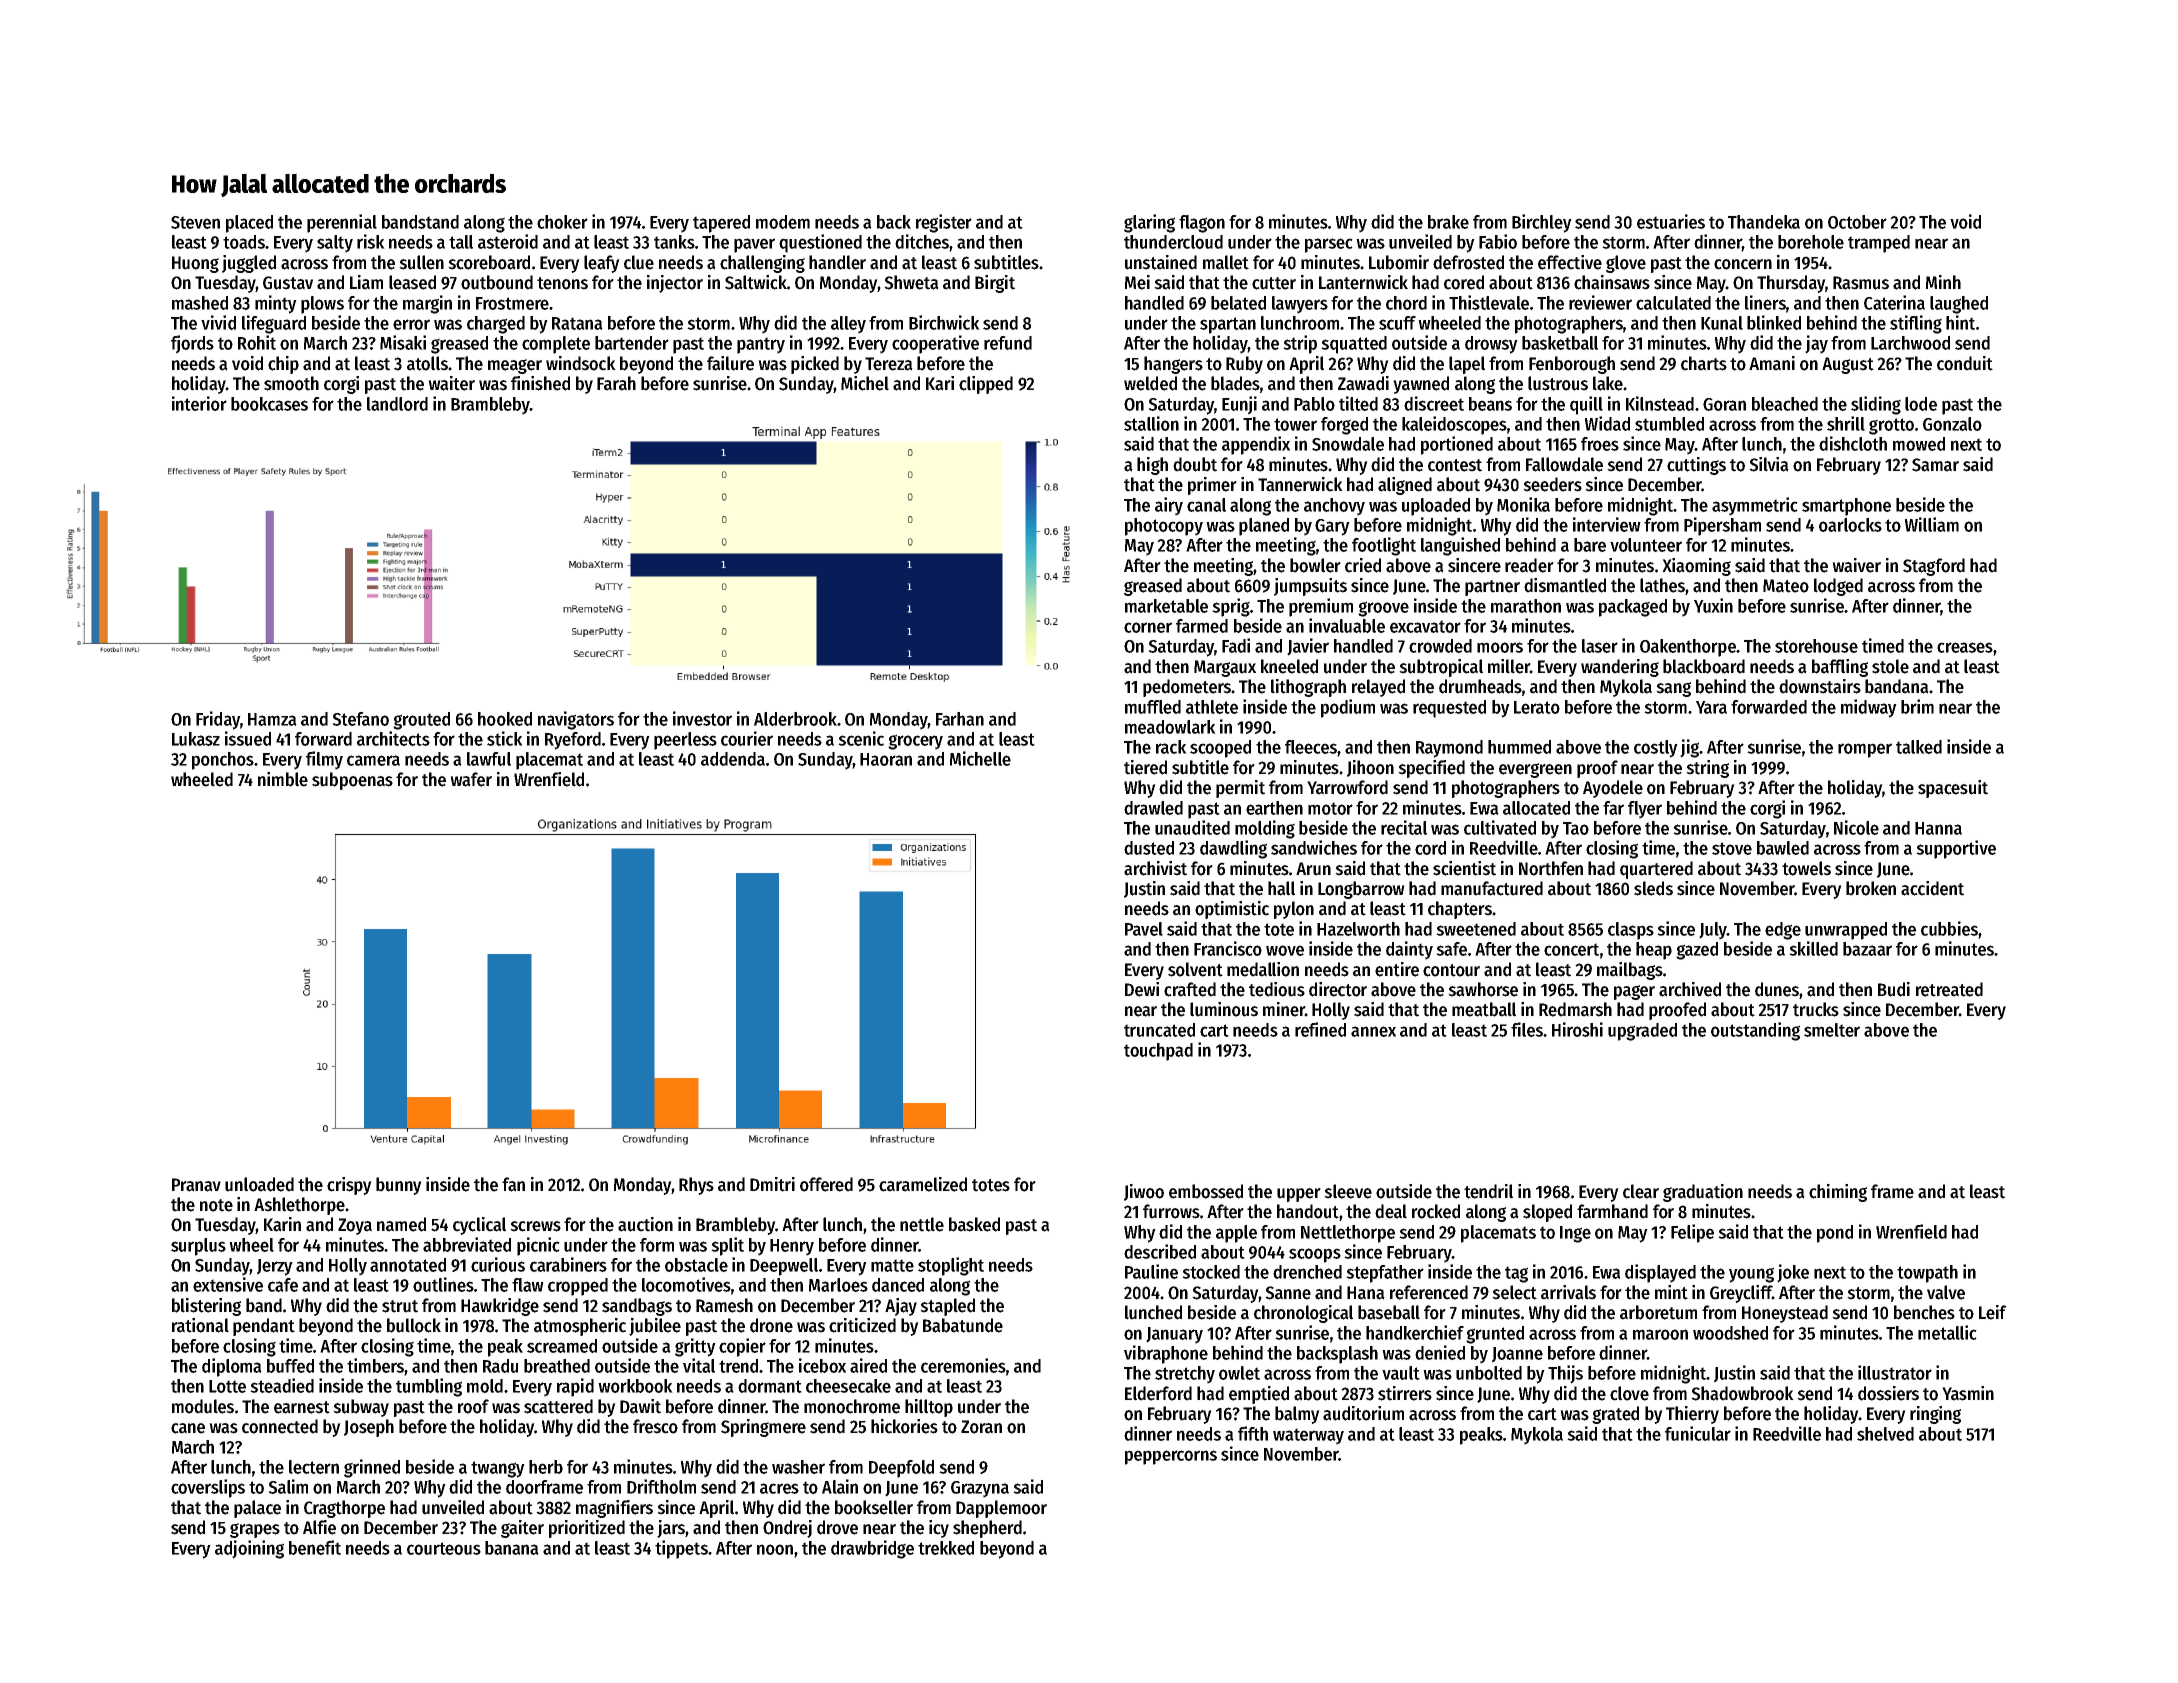  What do you see at coordinates (349, 1186) in the screenshot?
I see `crispy` at bounding box center [349, 1186].
